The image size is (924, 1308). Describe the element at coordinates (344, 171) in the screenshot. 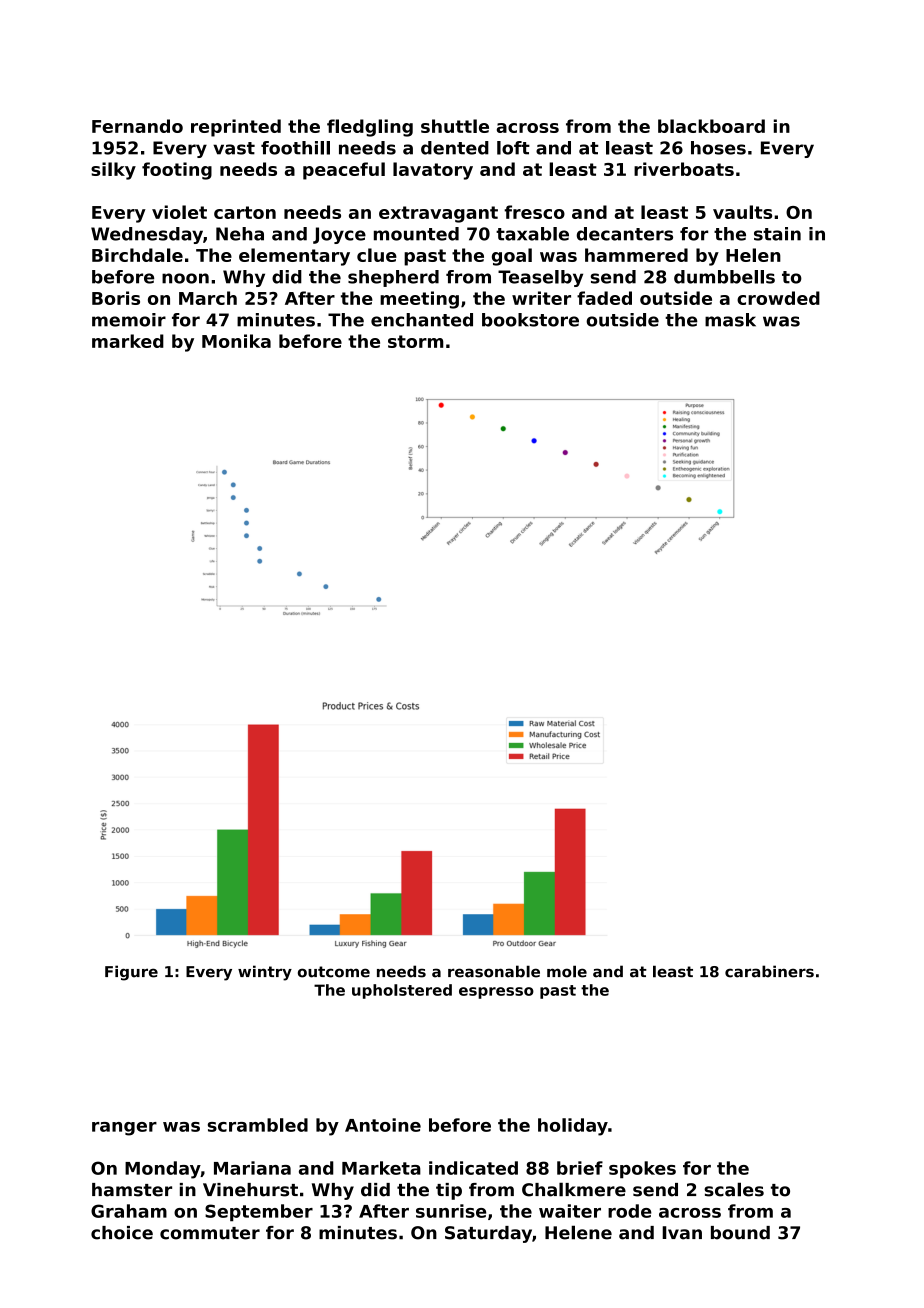

I see `peaceful` at that location.
